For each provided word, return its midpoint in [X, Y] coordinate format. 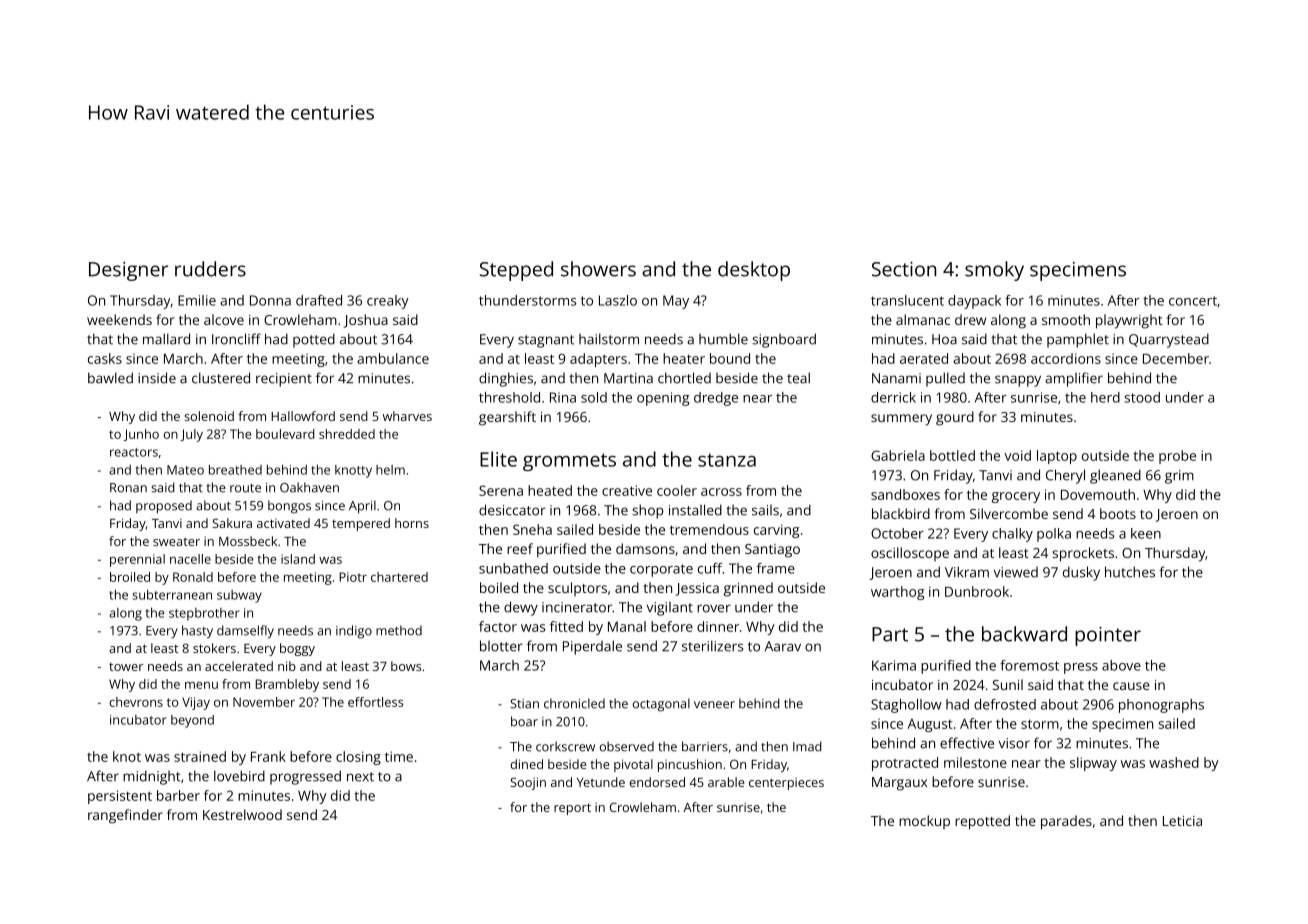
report [572, 809]
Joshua [366, 321]
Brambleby [287, 685]
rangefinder [125, 816]
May [676, 302]
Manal [627, 626]
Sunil [1008, 684]
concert [1193, 301]
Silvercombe [1009, 513]
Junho [141, 435]
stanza [727, 460]
